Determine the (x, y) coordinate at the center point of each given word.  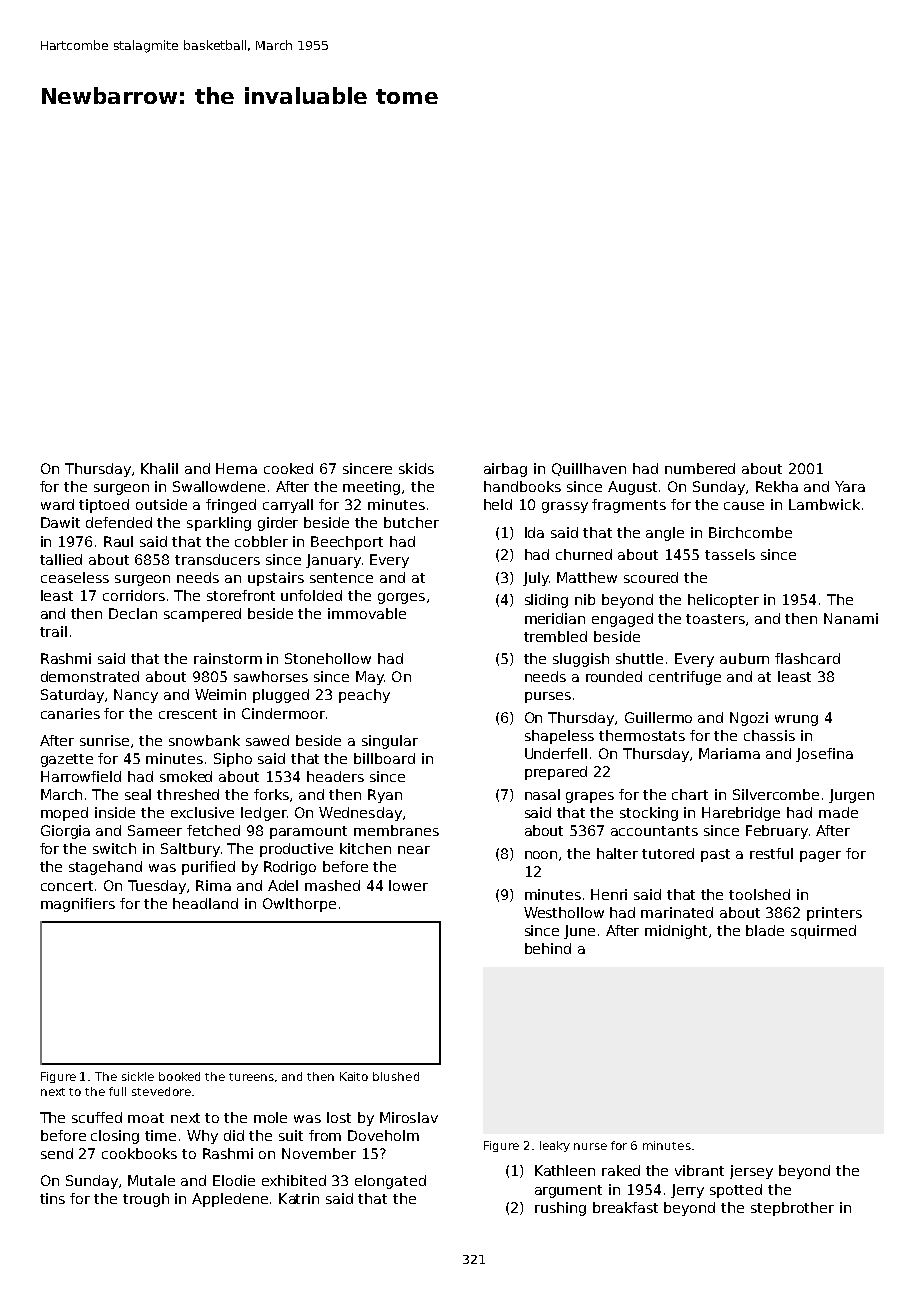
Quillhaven (589, 469)
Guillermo (658, 717)
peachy (364, 696)
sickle (138, 1076)
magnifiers (78, 905)
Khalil (159, 468)
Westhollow (564, 912)
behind (548, 948)
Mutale (151, 1180)
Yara (850, 486)
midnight (676, 932)
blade (765, 930)
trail (53, 631)
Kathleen (565, 1170)
